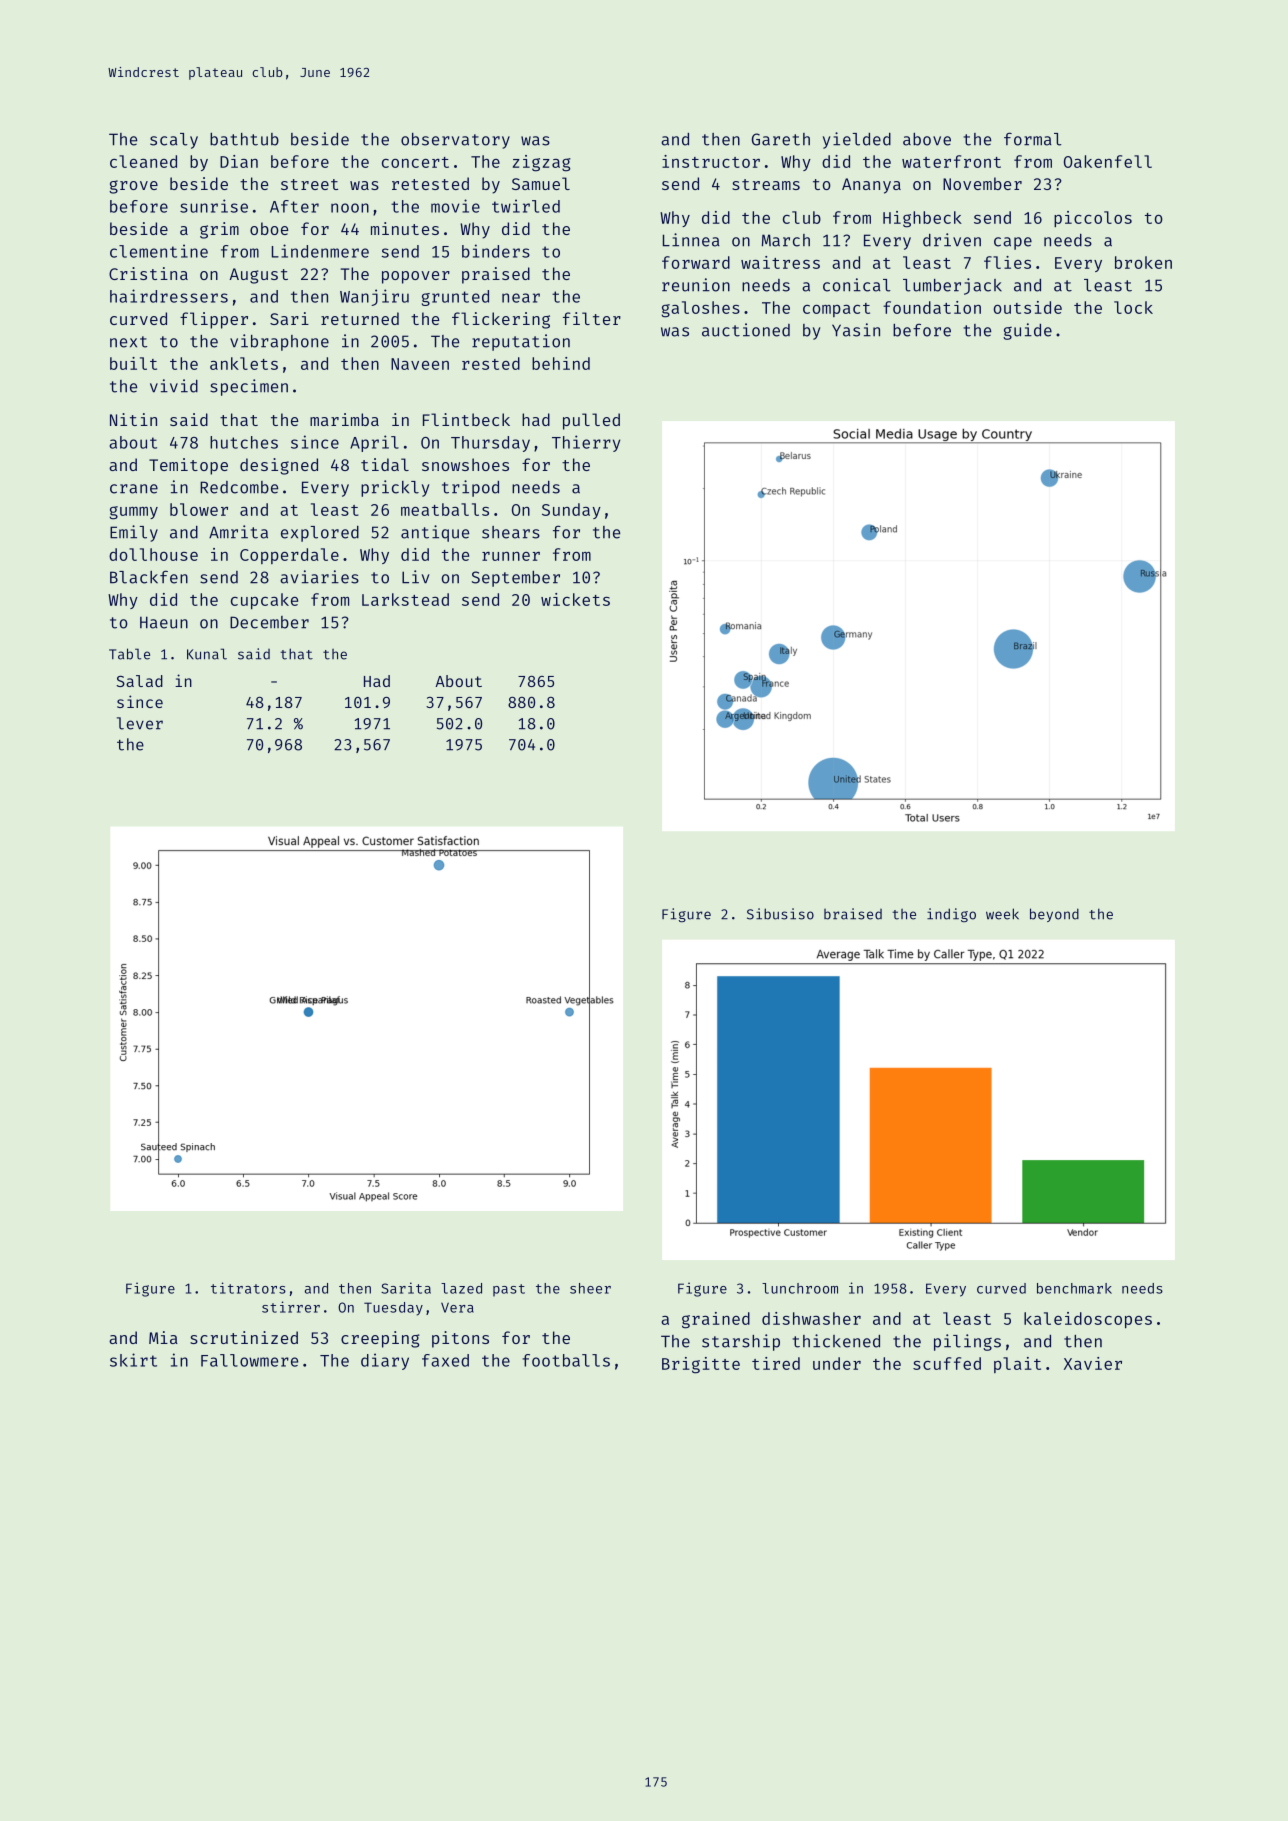 The height and width of the document is (1821, 1288). Describe the element at coordinates (800, 1288) in the document. I see `lunchroom` at that location.
